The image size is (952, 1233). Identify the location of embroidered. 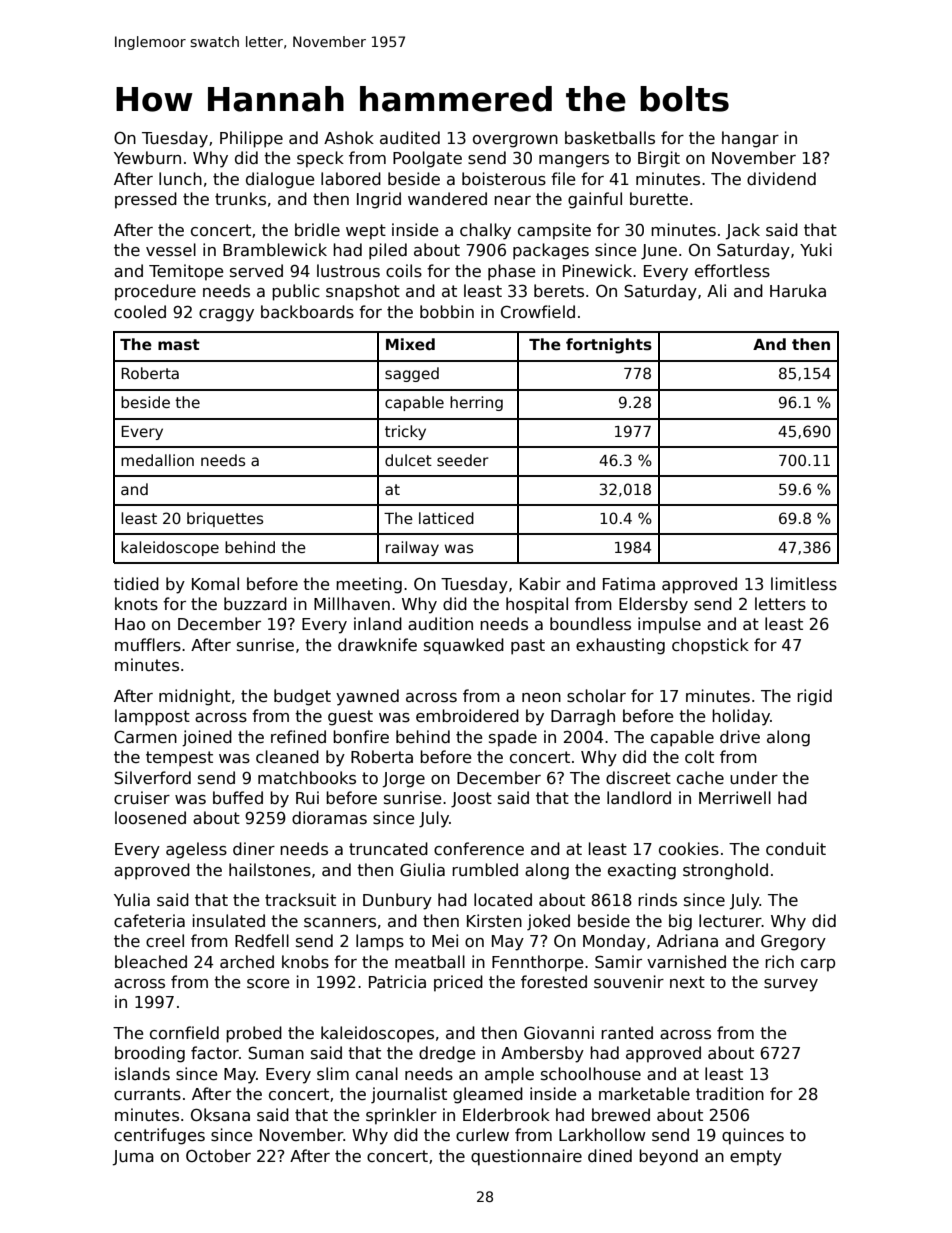
(467, 715).
